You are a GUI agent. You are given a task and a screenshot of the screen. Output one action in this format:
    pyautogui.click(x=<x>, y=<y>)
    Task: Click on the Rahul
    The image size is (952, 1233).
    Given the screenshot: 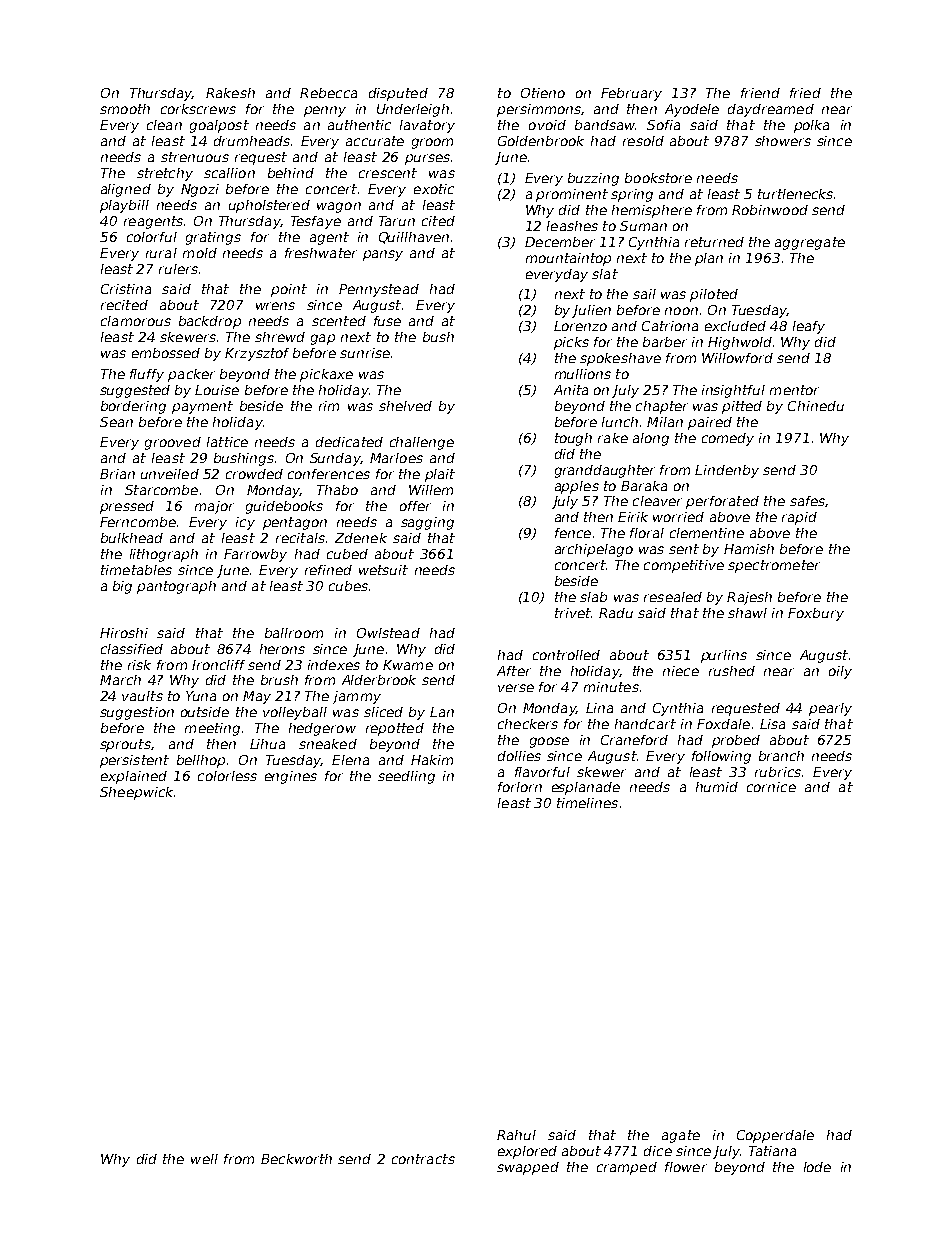 What is the action you would take?
    pyautogui.click(x=516, y=1135)
